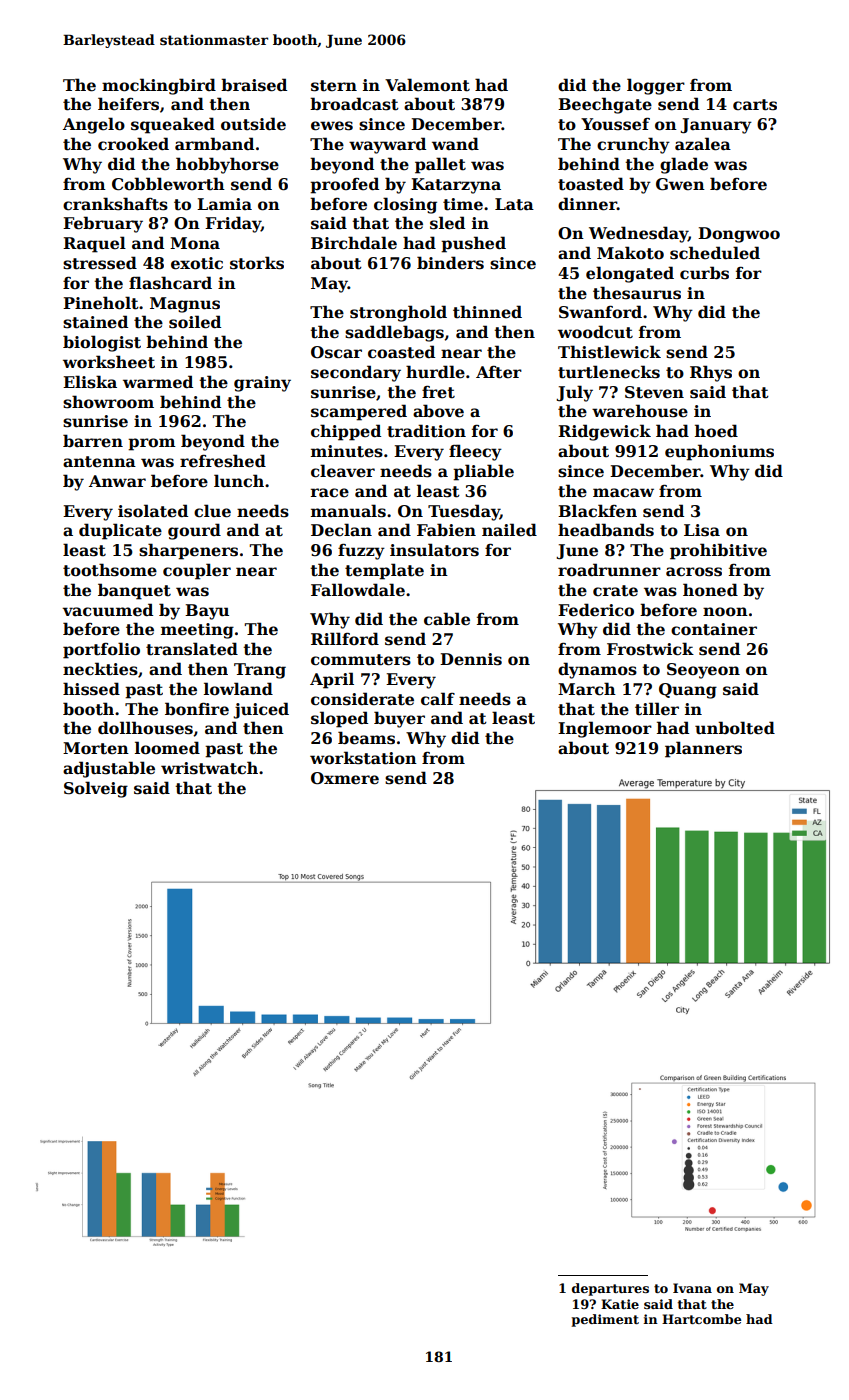  Describe the element at coordinates (152, 444) in the image. I see `prom` at that location.
